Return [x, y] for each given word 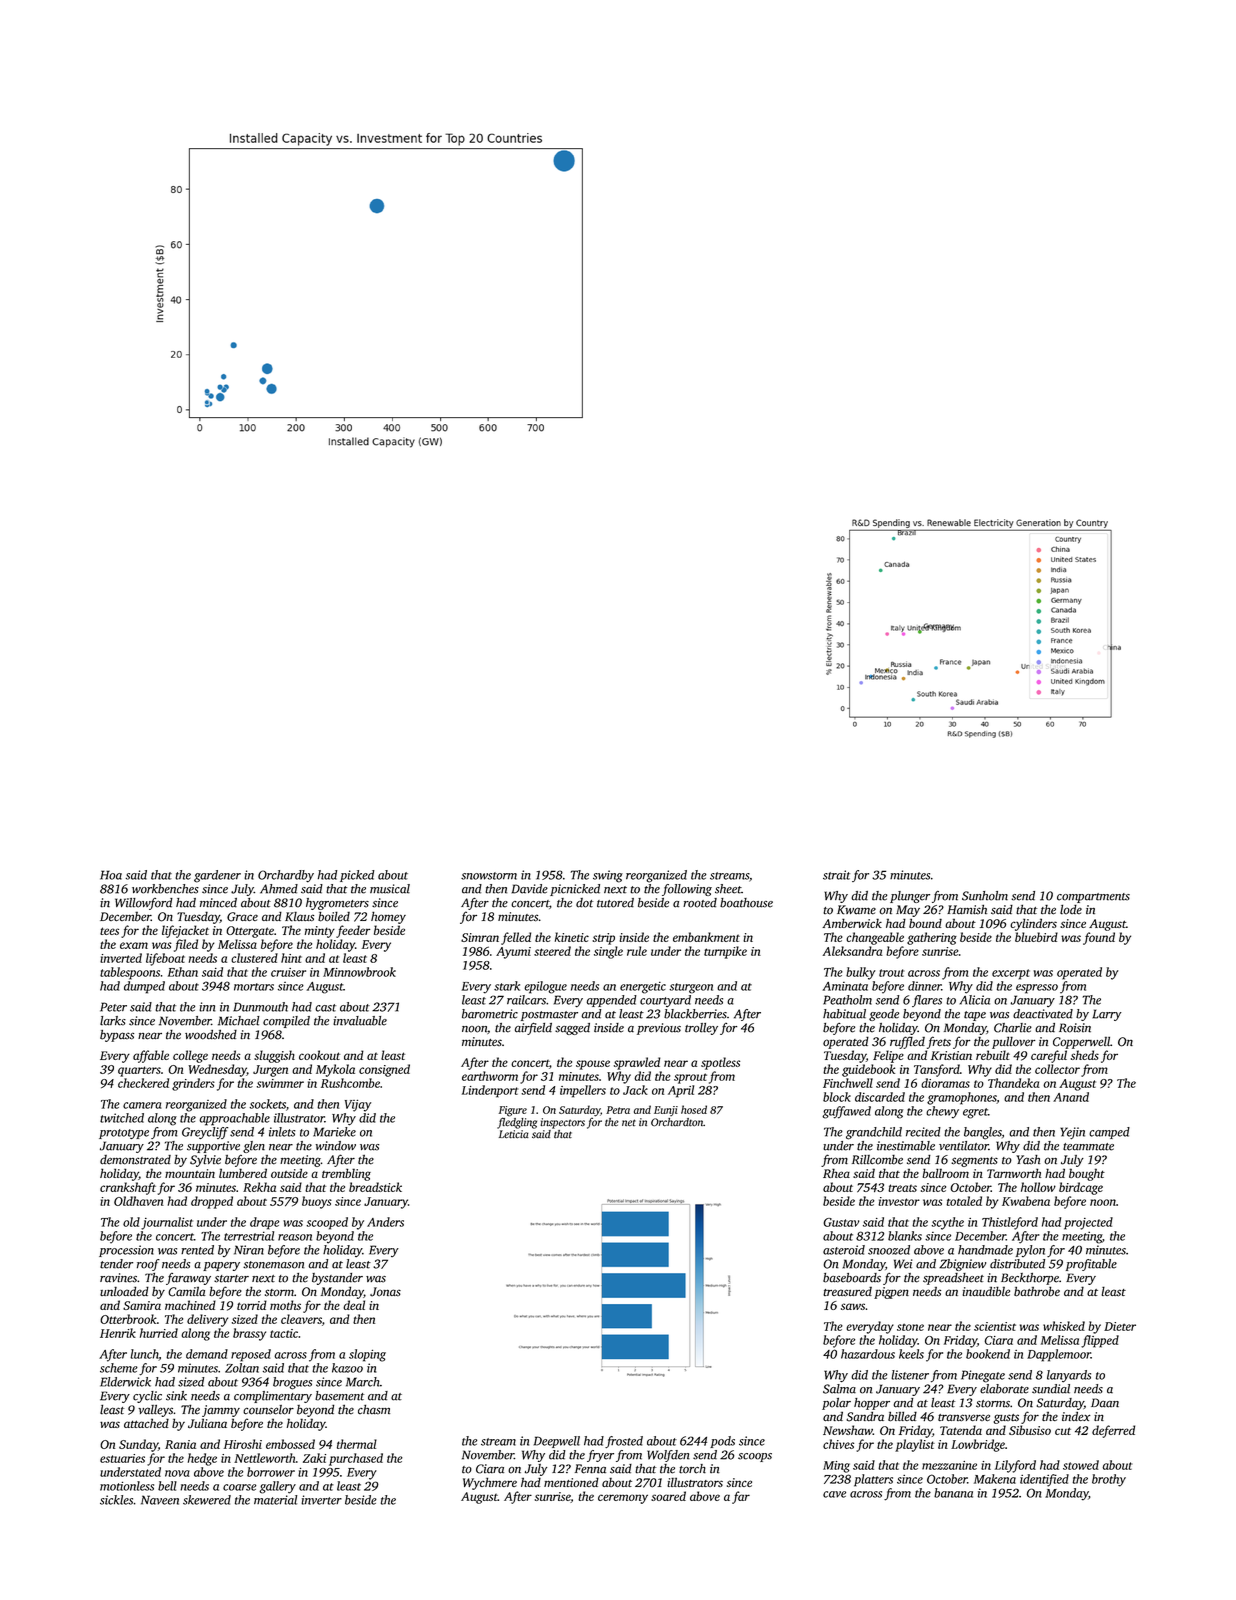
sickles [116, 1500]
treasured [847, 1292]
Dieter [1120, 1326]
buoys [317, 1202]
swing [608, 876]
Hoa [111, 875]
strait [836, 875]
